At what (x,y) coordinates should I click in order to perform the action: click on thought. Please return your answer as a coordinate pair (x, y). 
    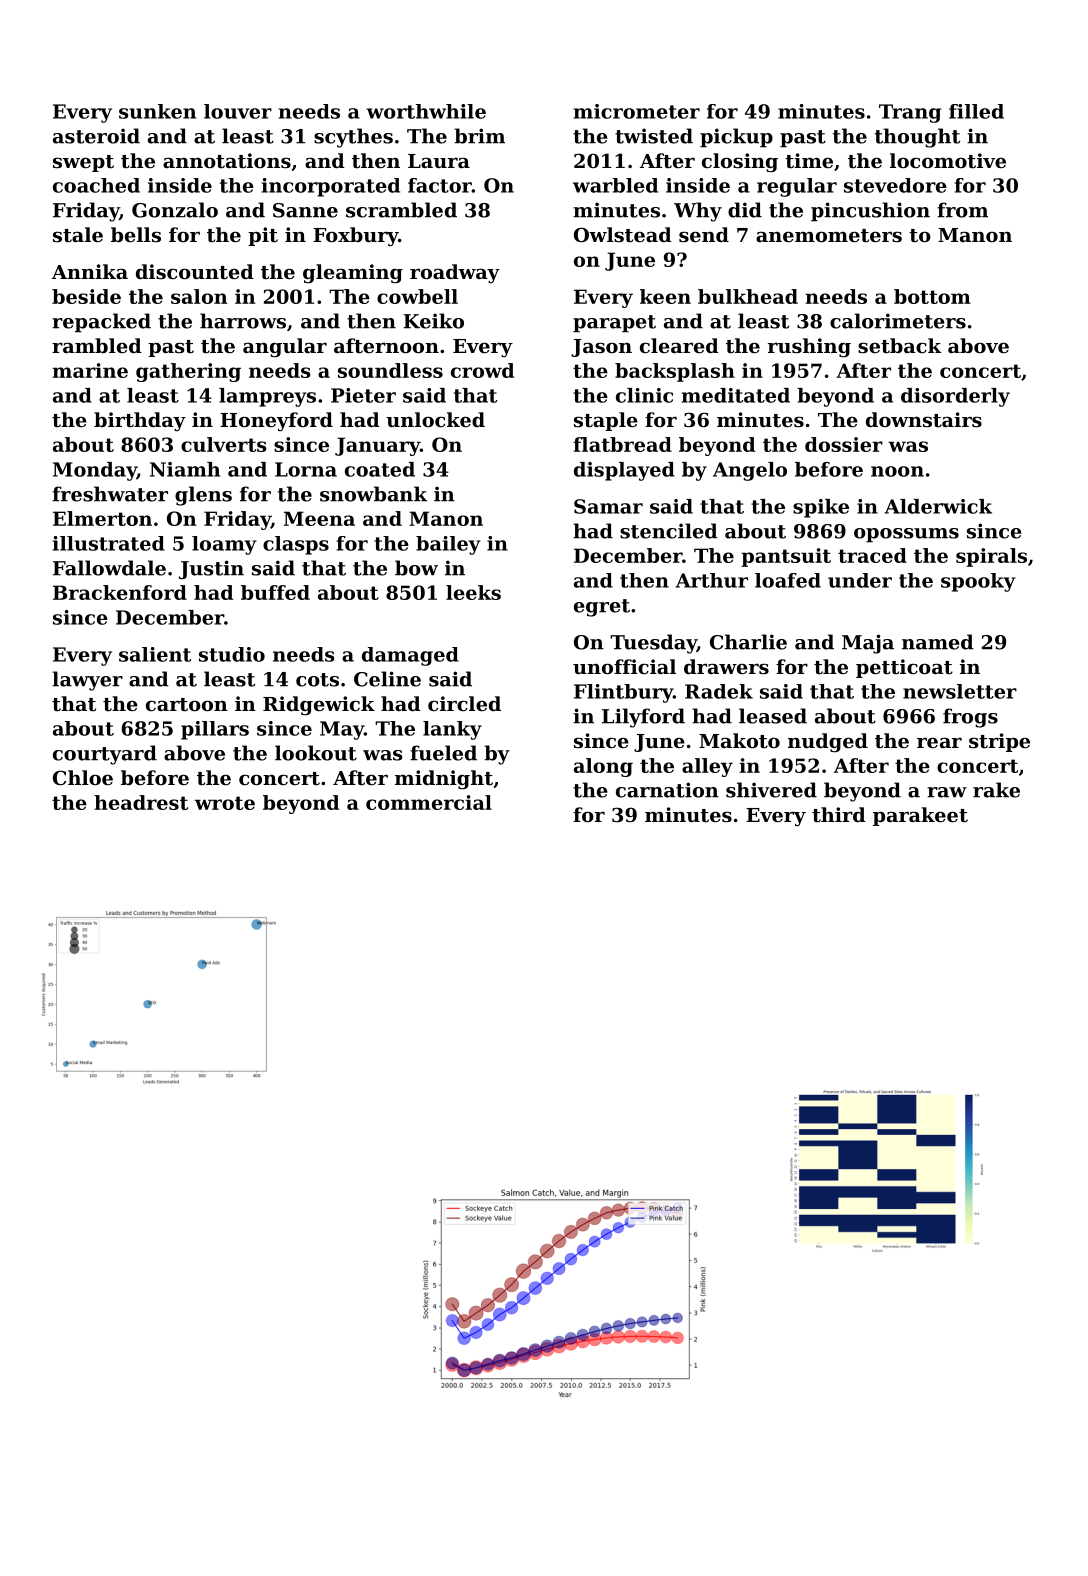
    Looking at the image, I should click on (917, 138).
